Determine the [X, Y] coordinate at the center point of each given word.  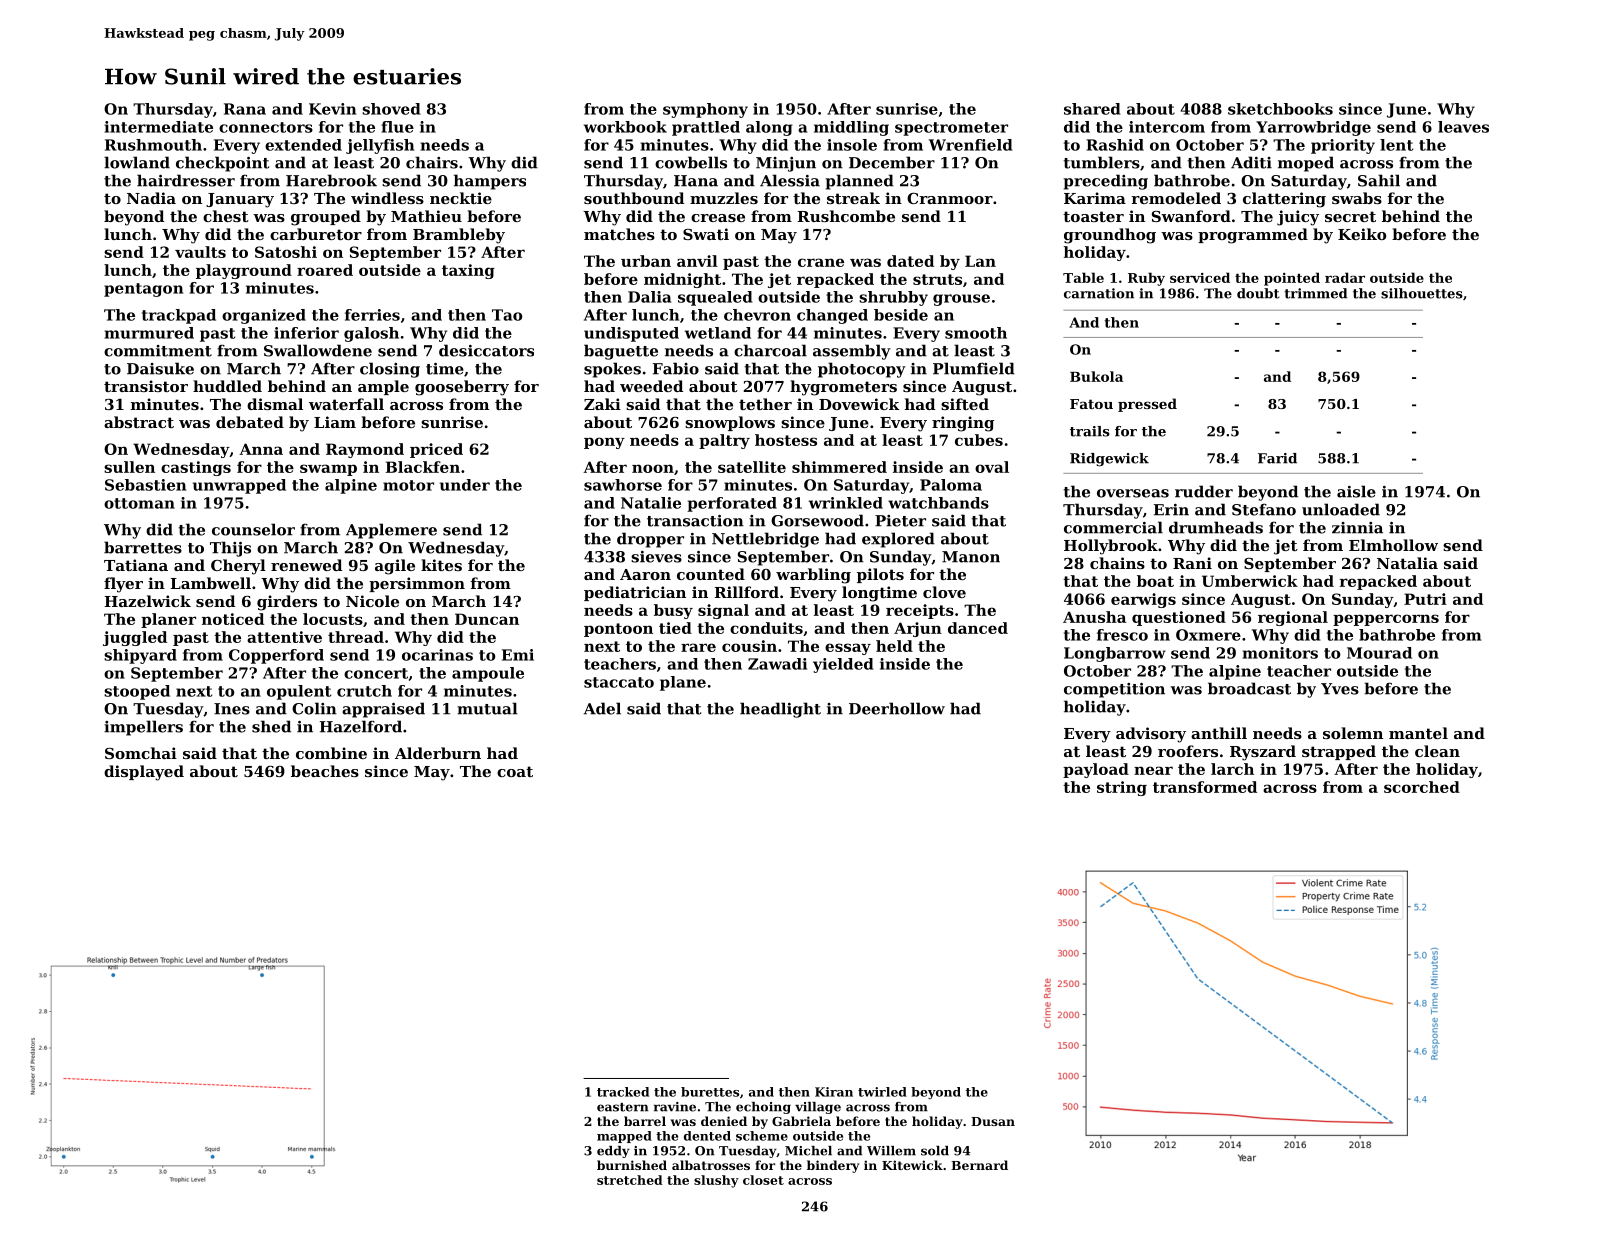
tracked [623, 1092]
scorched [1422, 787]
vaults [200, 252]
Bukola [1096, 376]
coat [515, 771]
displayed [144, 773]
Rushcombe [846, 216]
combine [331, 753]
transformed [1205, 787]
